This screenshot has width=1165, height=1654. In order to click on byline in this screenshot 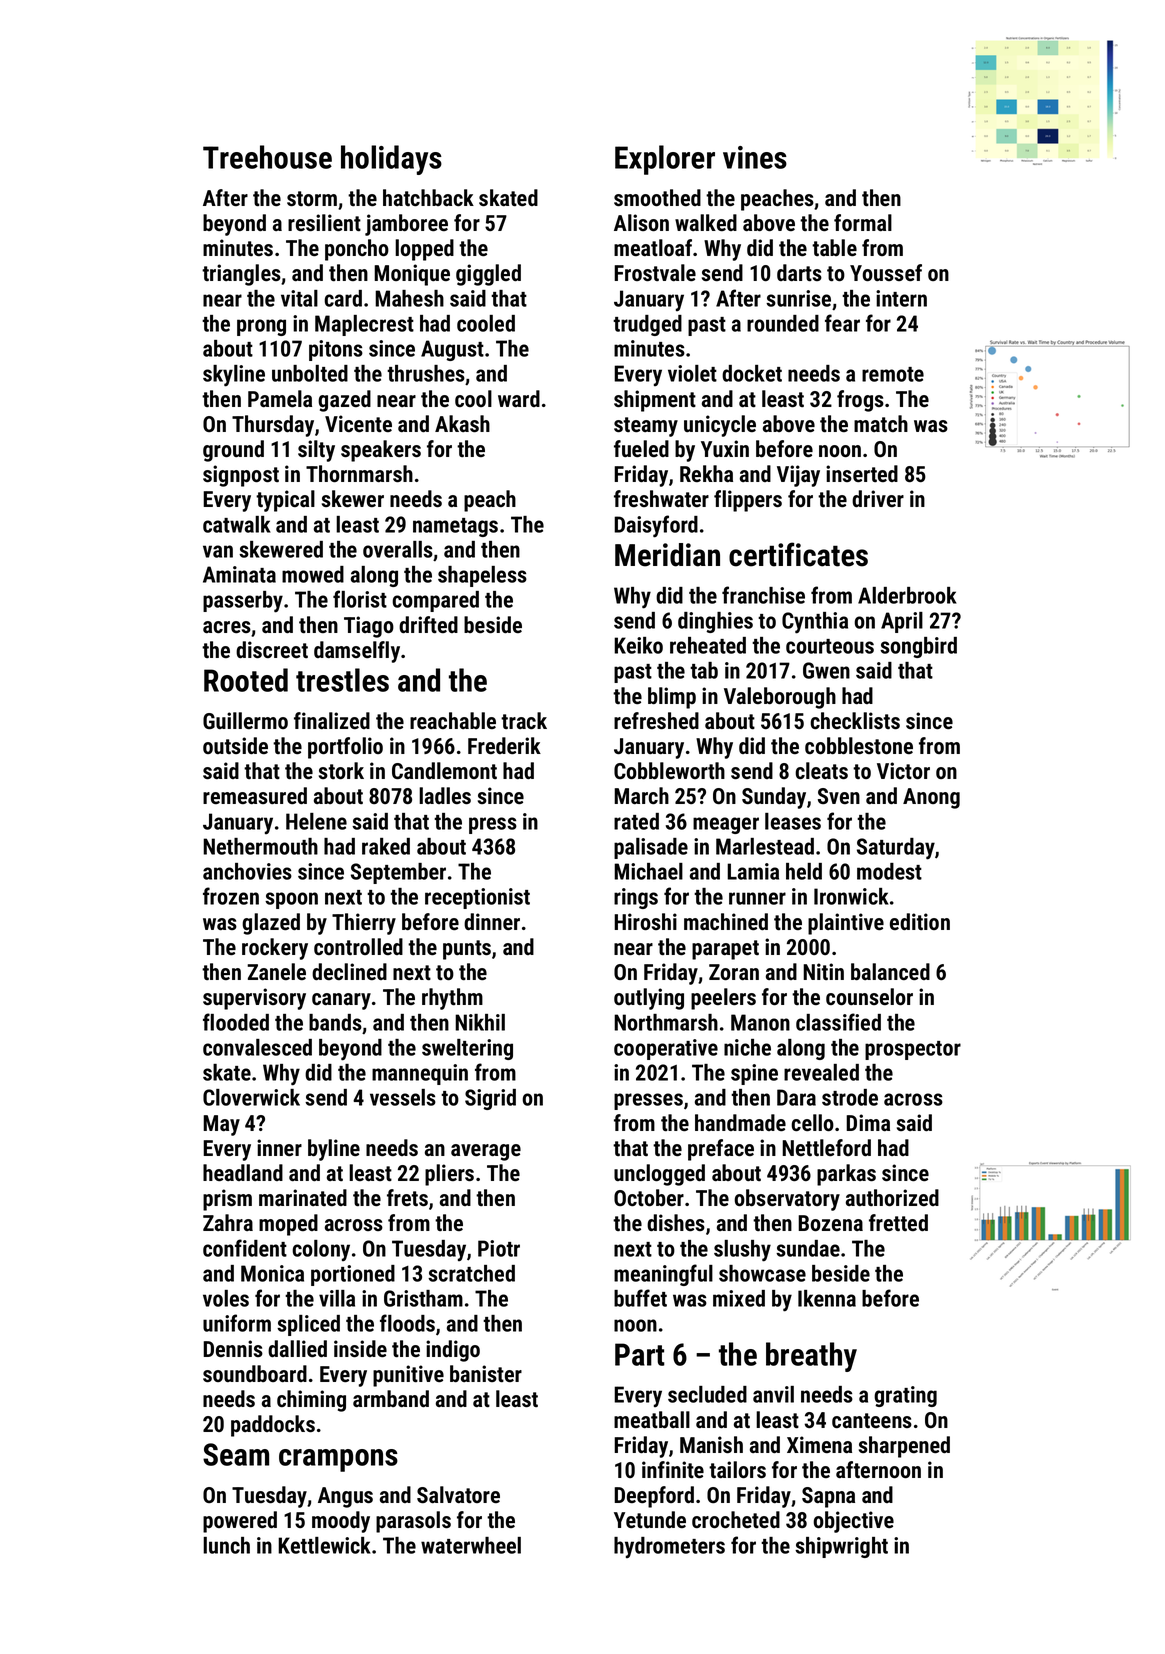, I will do `click(334, 1150)`.
